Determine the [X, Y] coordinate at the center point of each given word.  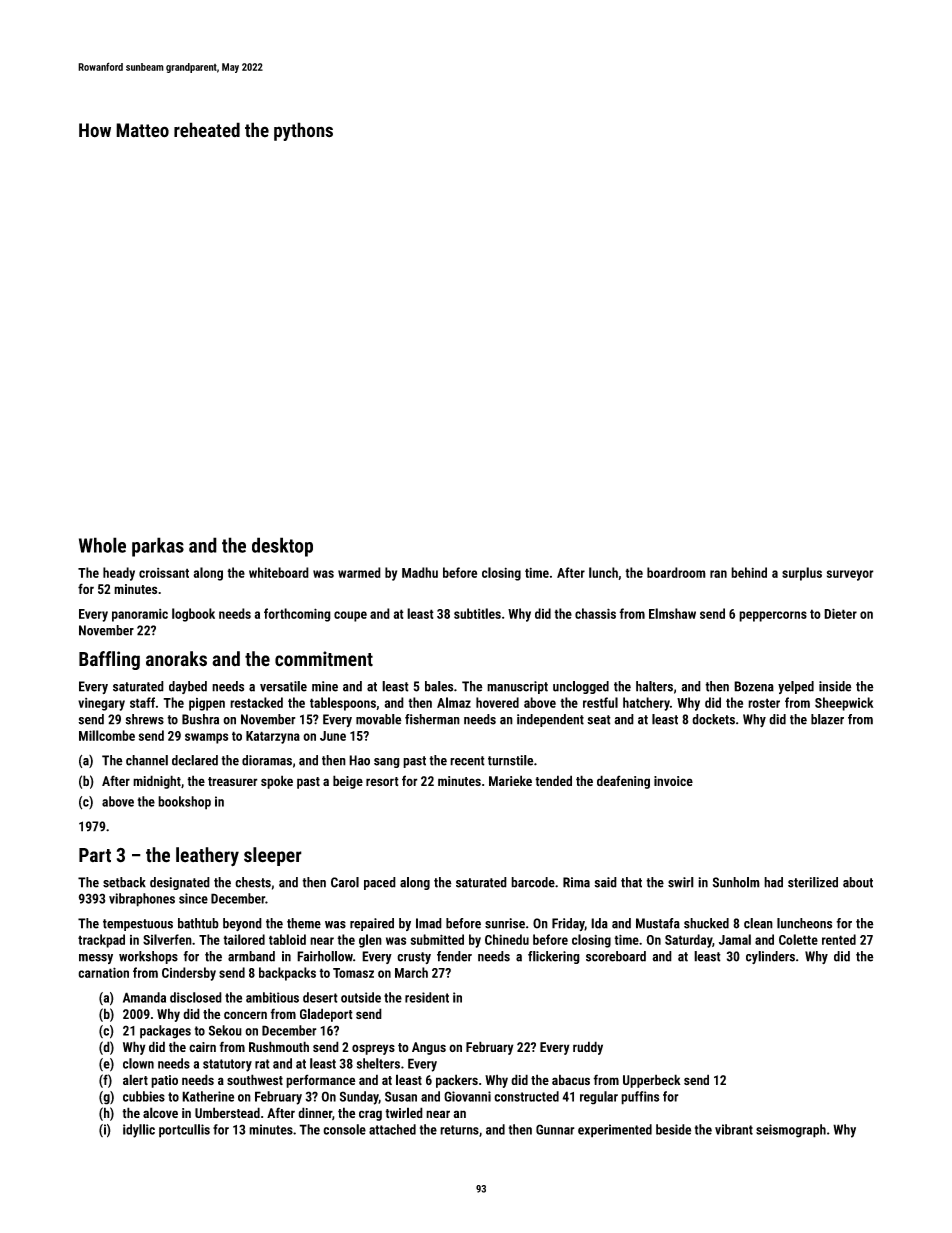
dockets [713, 719]
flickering [554, 957]
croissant [164, 573]
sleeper [273, 856]
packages [165, 1032]
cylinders [770, 957]
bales [439, 686]
